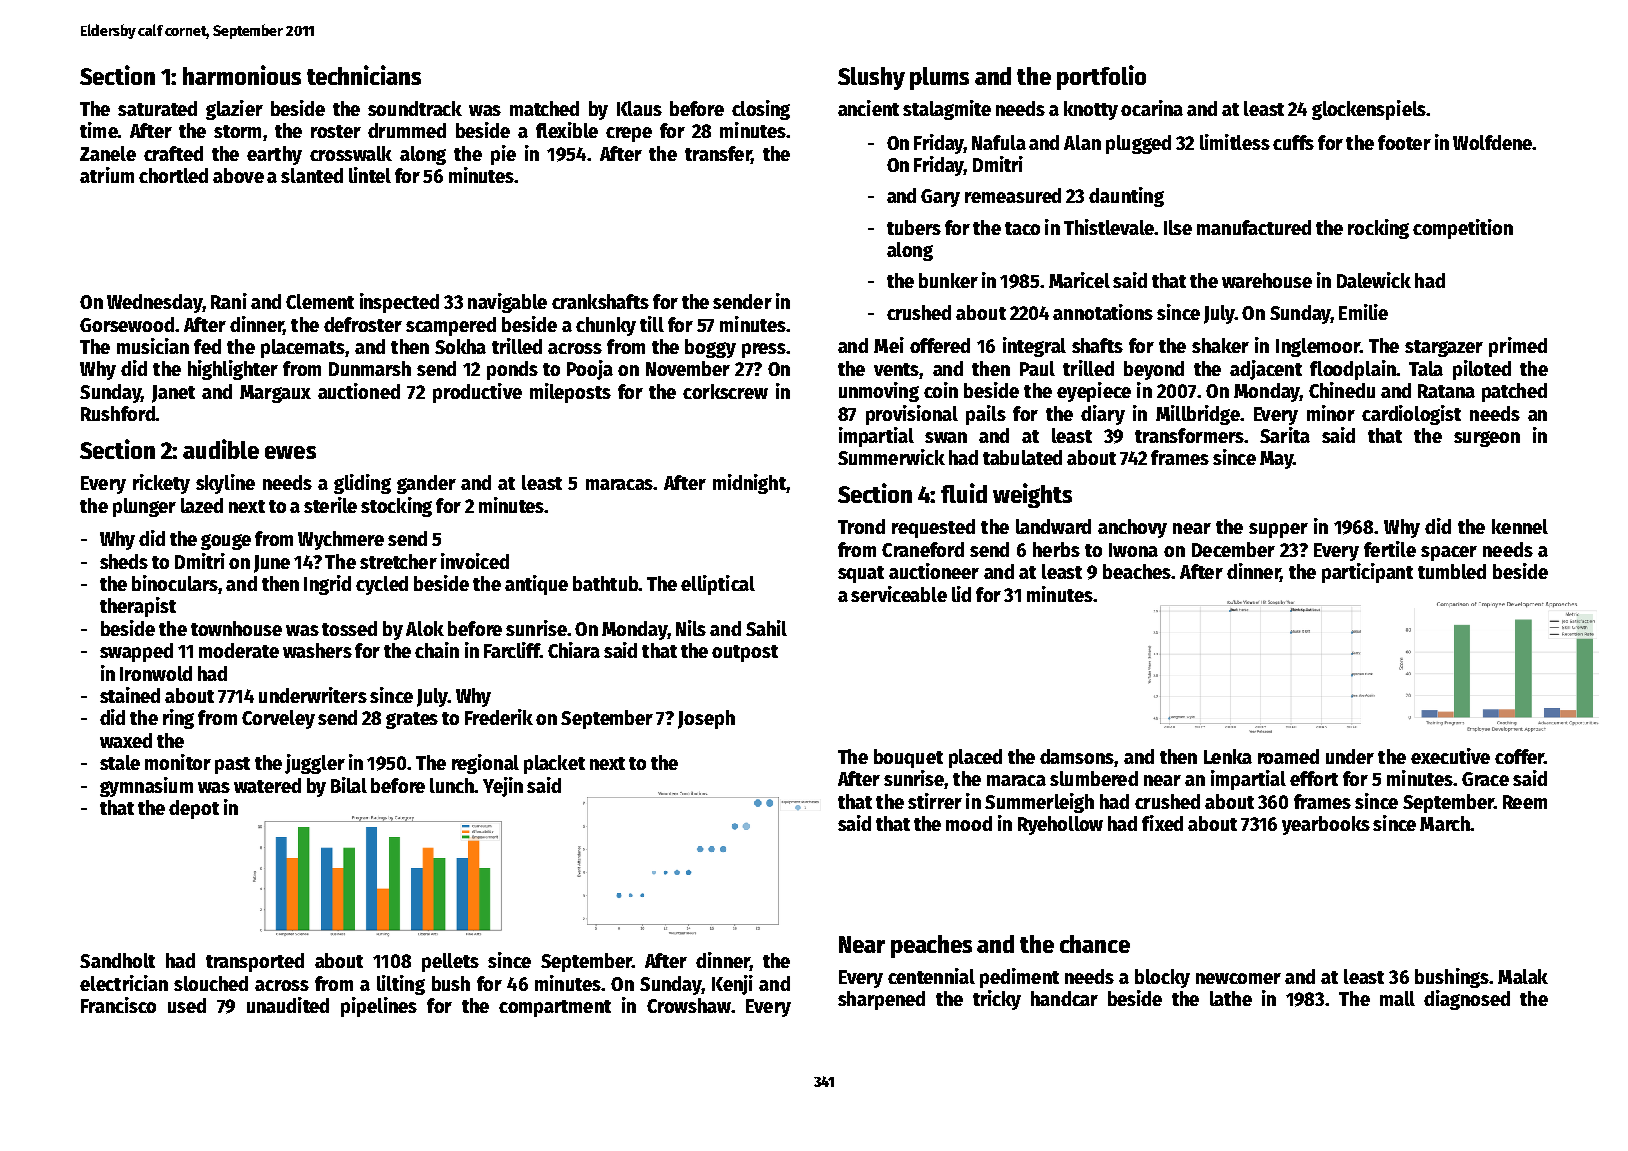 The width and height of the document is (1628, 1151). I want to click on sterile, so click(330, 505).
